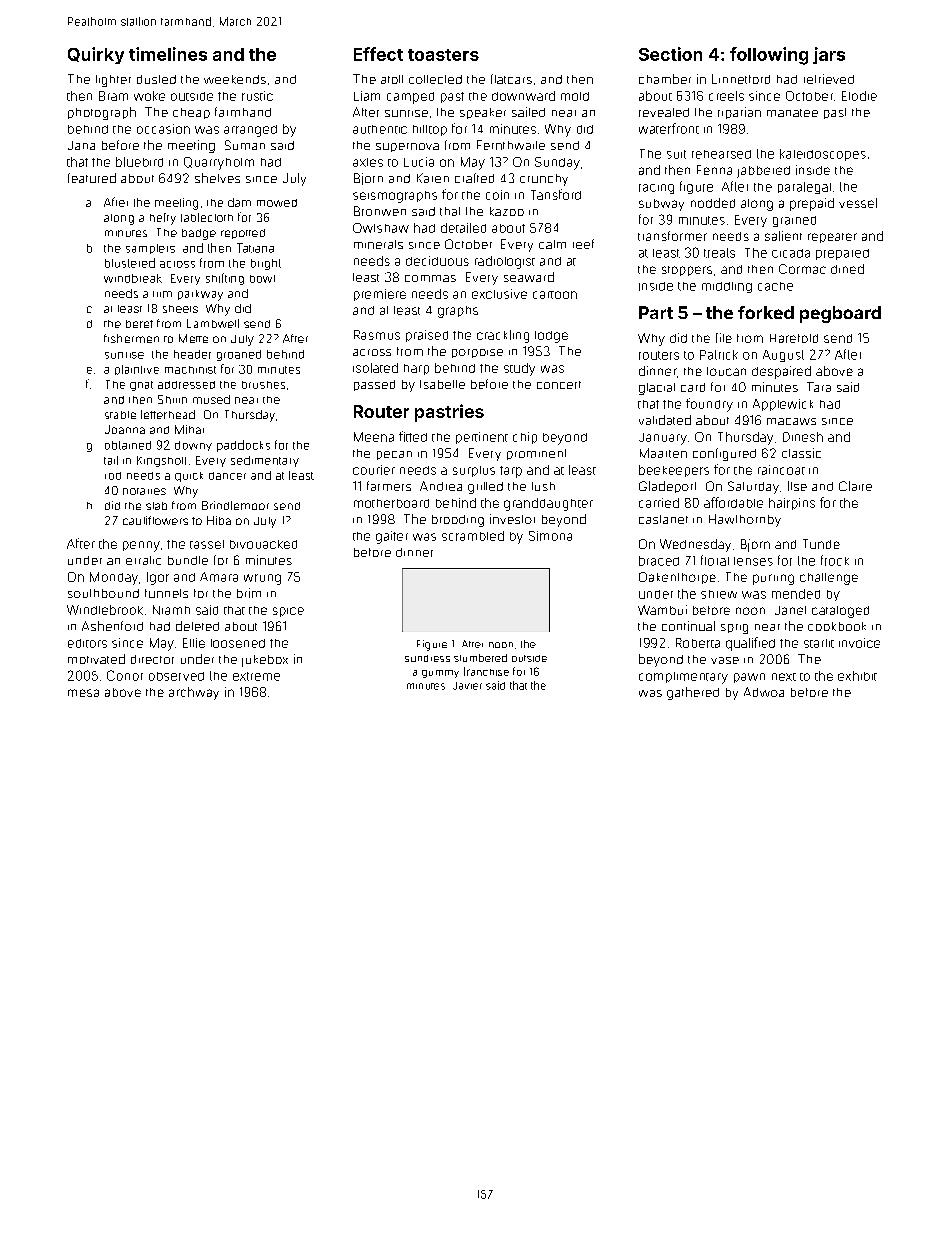 The image size is (952, 1233). I want to click on flatcars, so click(511, 79).
